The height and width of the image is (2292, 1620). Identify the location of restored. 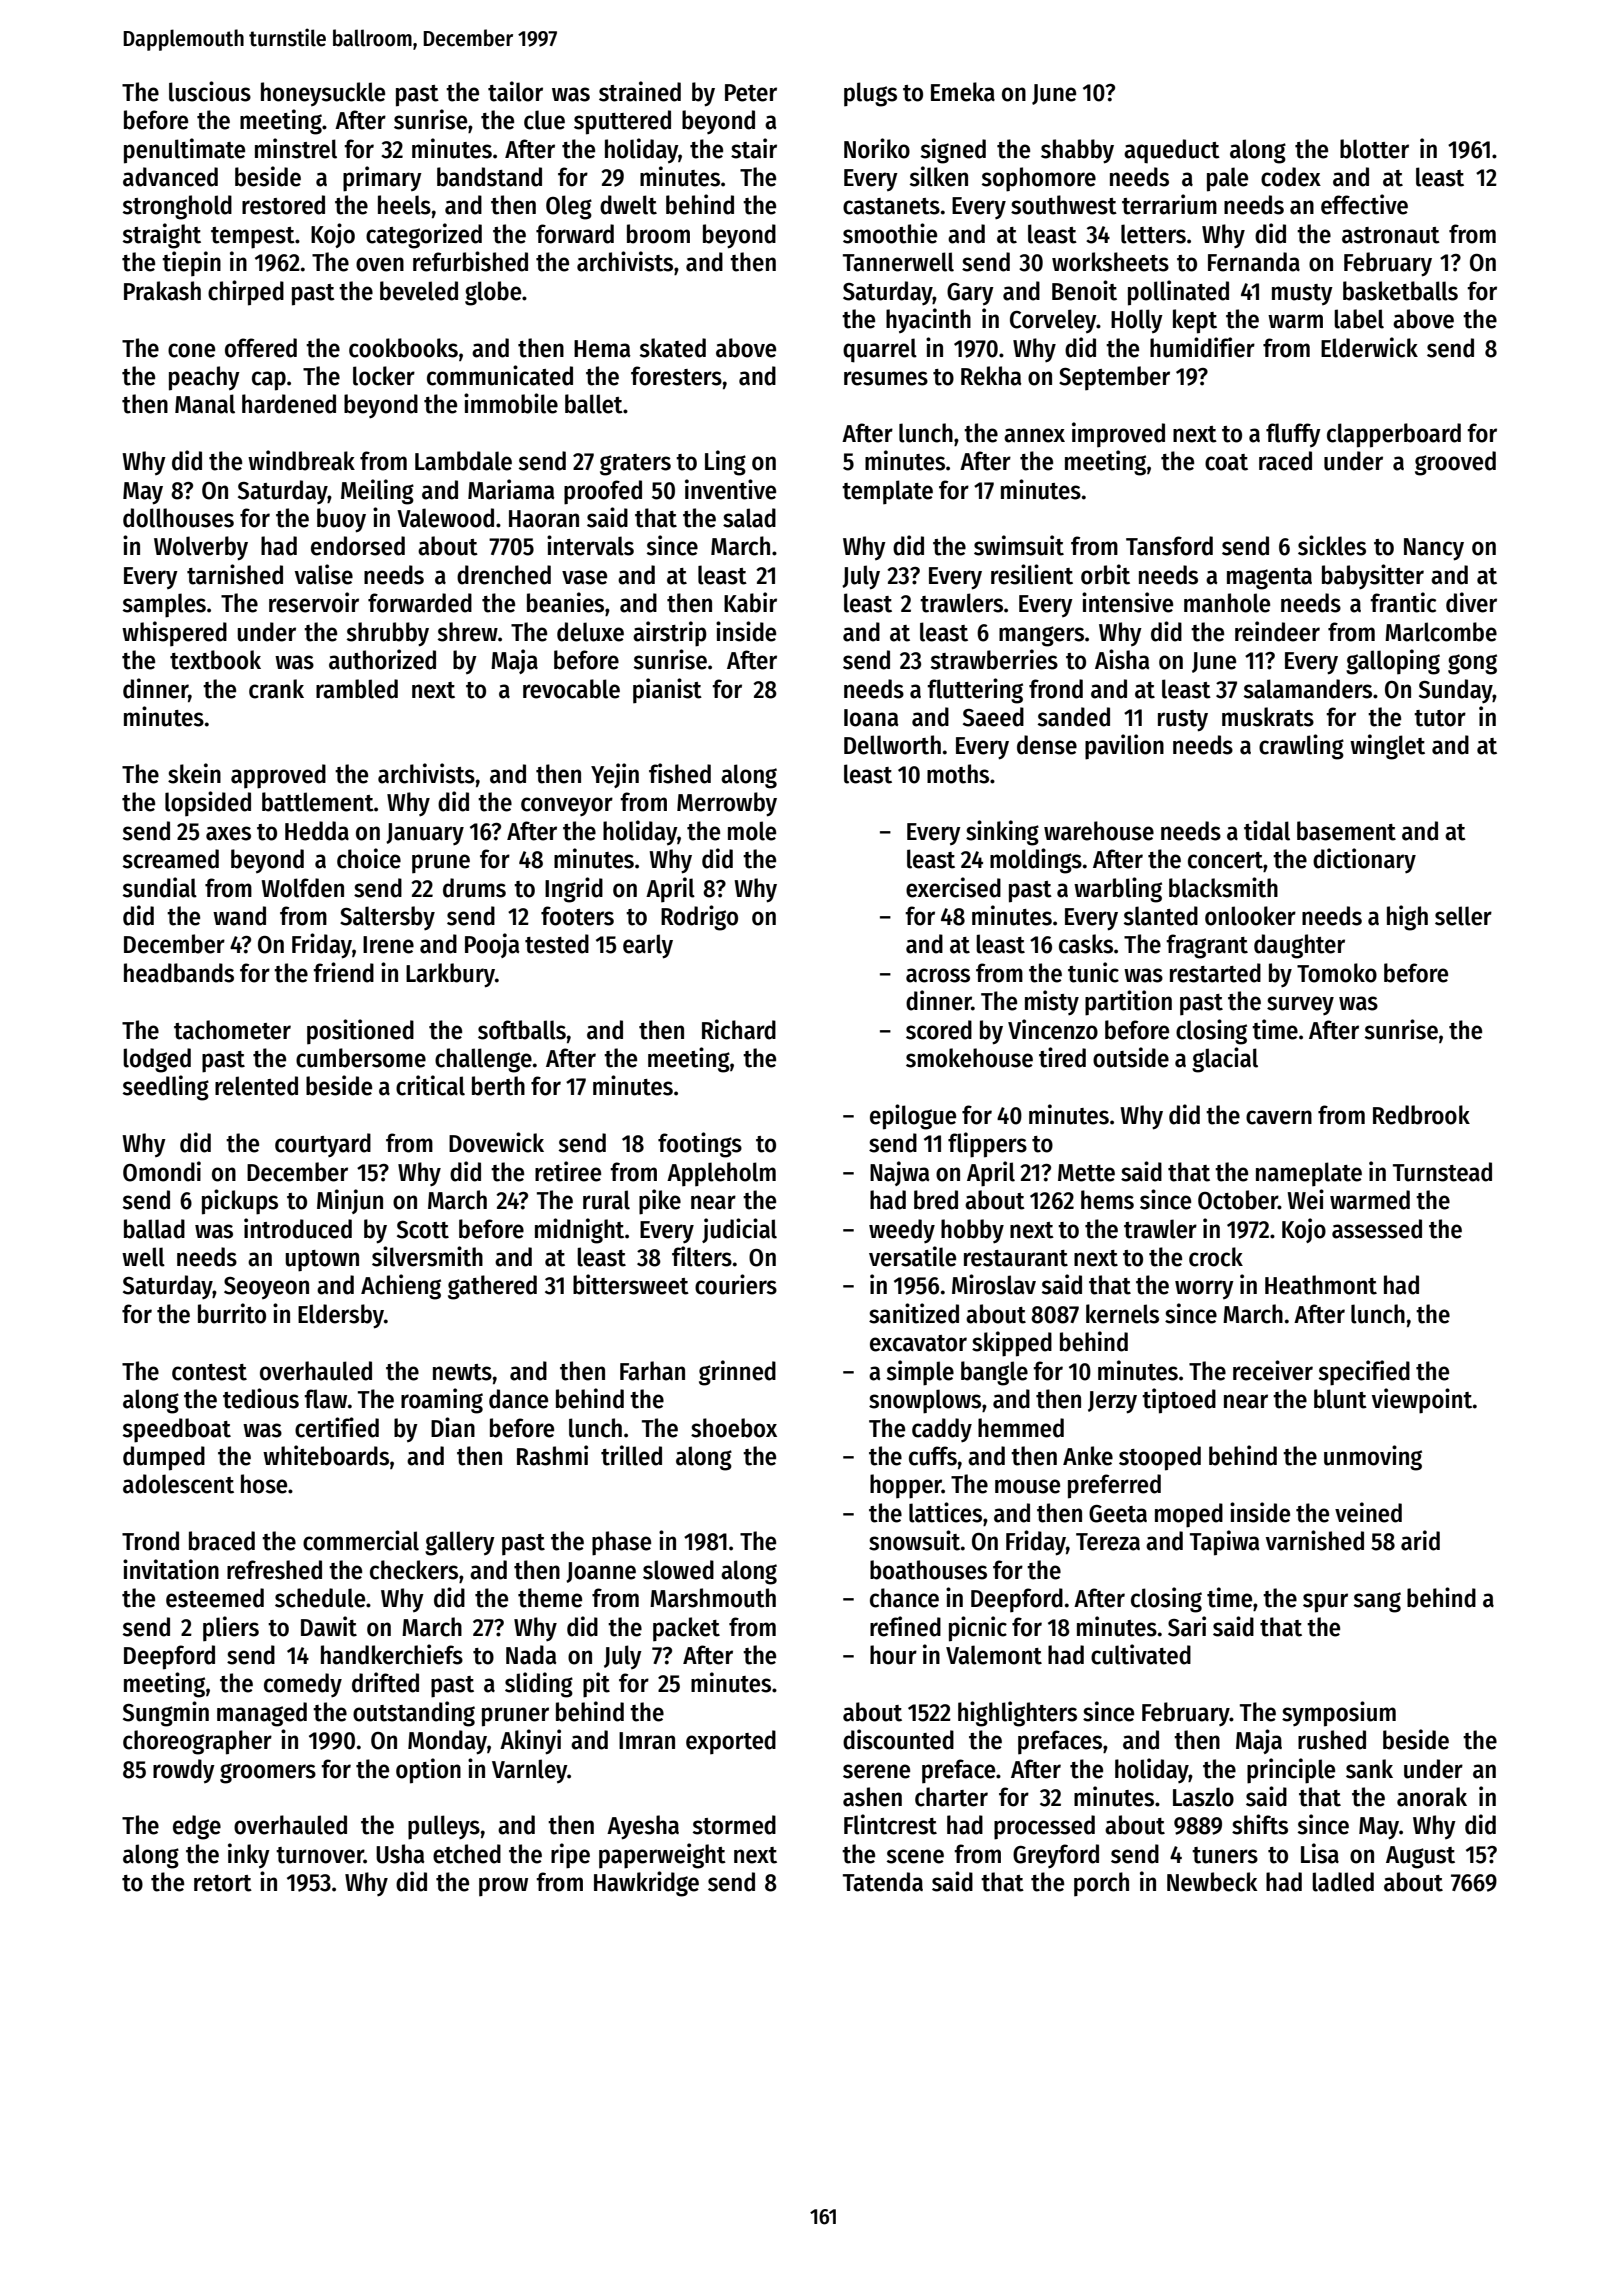
(283, 205).
